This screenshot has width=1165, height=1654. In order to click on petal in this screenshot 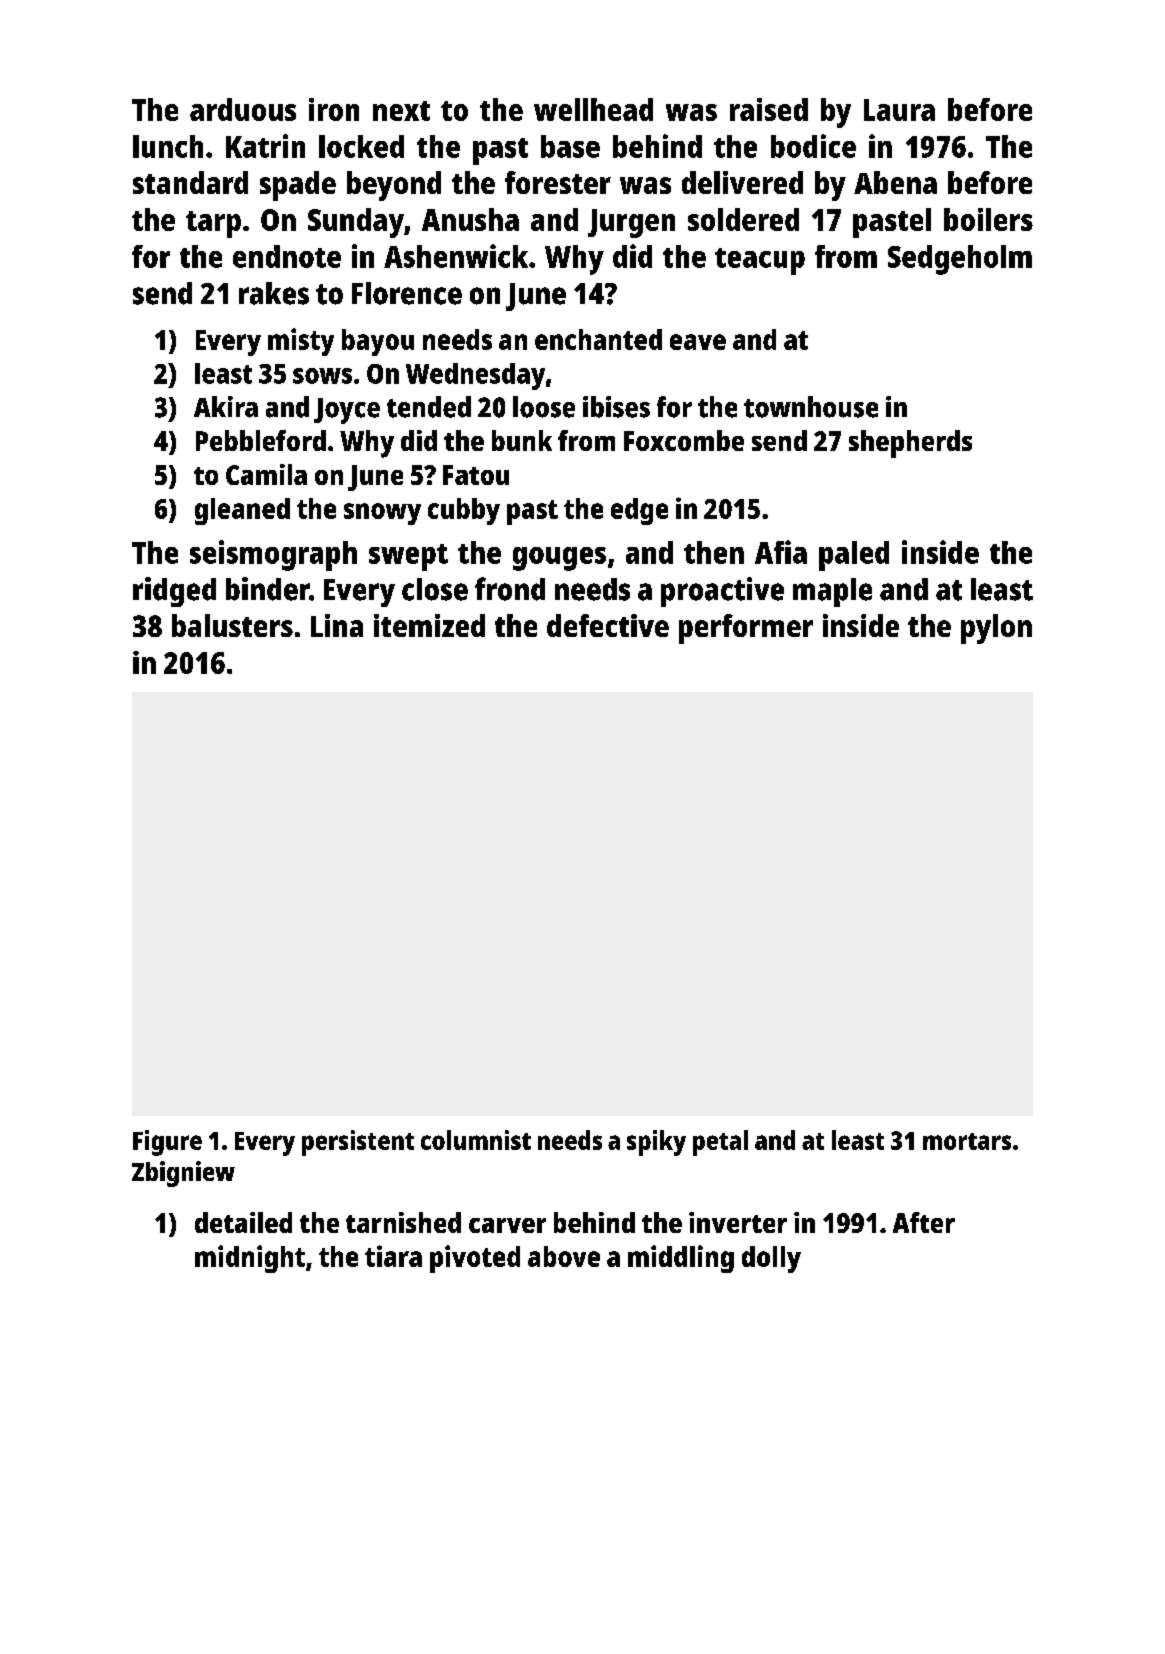, I will do `click(720, 1143)`.
